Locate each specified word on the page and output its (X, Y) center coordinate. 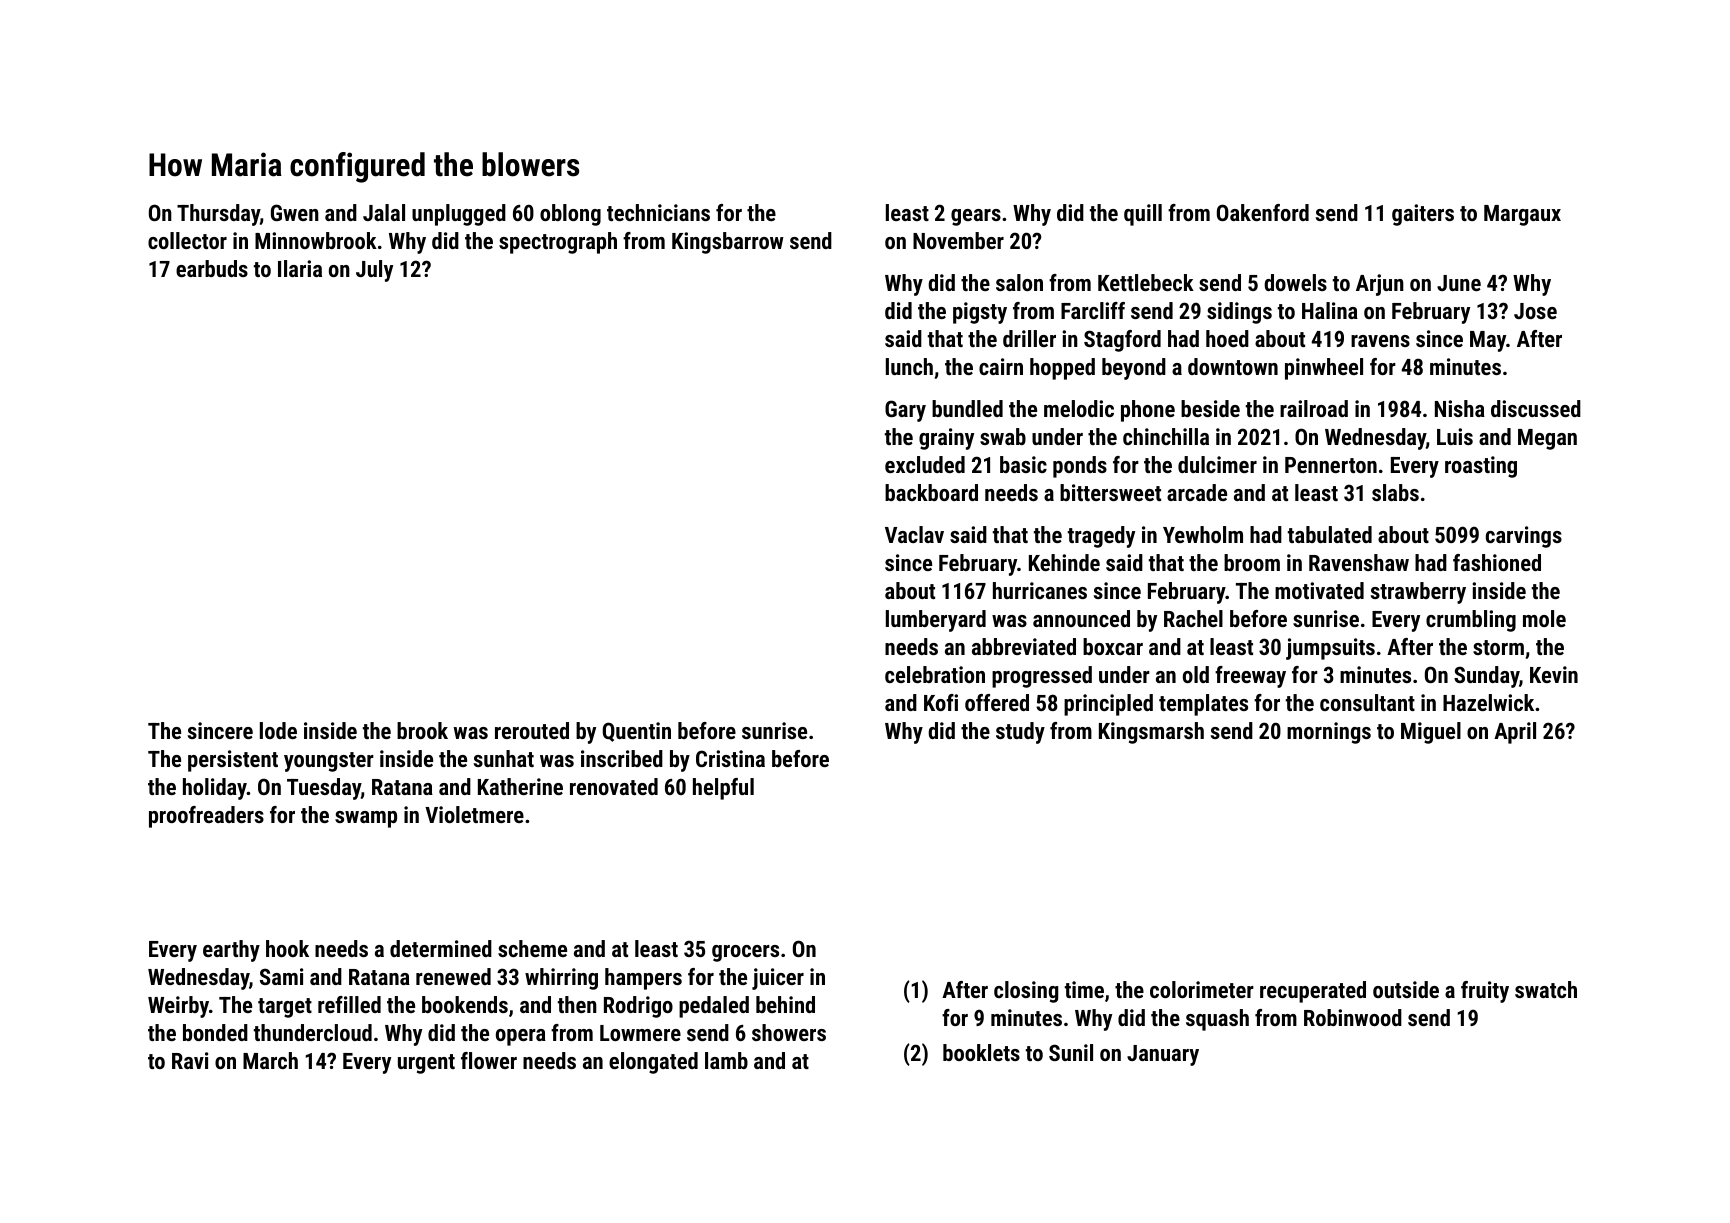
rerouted (532, 730)
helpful (723, 789)
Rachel (1193, 618)
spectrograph (558, 243)
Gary (905, 411)
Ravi (190, 1060)
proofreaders (206, 817)
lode (278, 730)
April (1515, 733)
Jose (1535, 311)
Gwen (295, 212)
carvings (1524, 537)
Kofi (941, 702)
